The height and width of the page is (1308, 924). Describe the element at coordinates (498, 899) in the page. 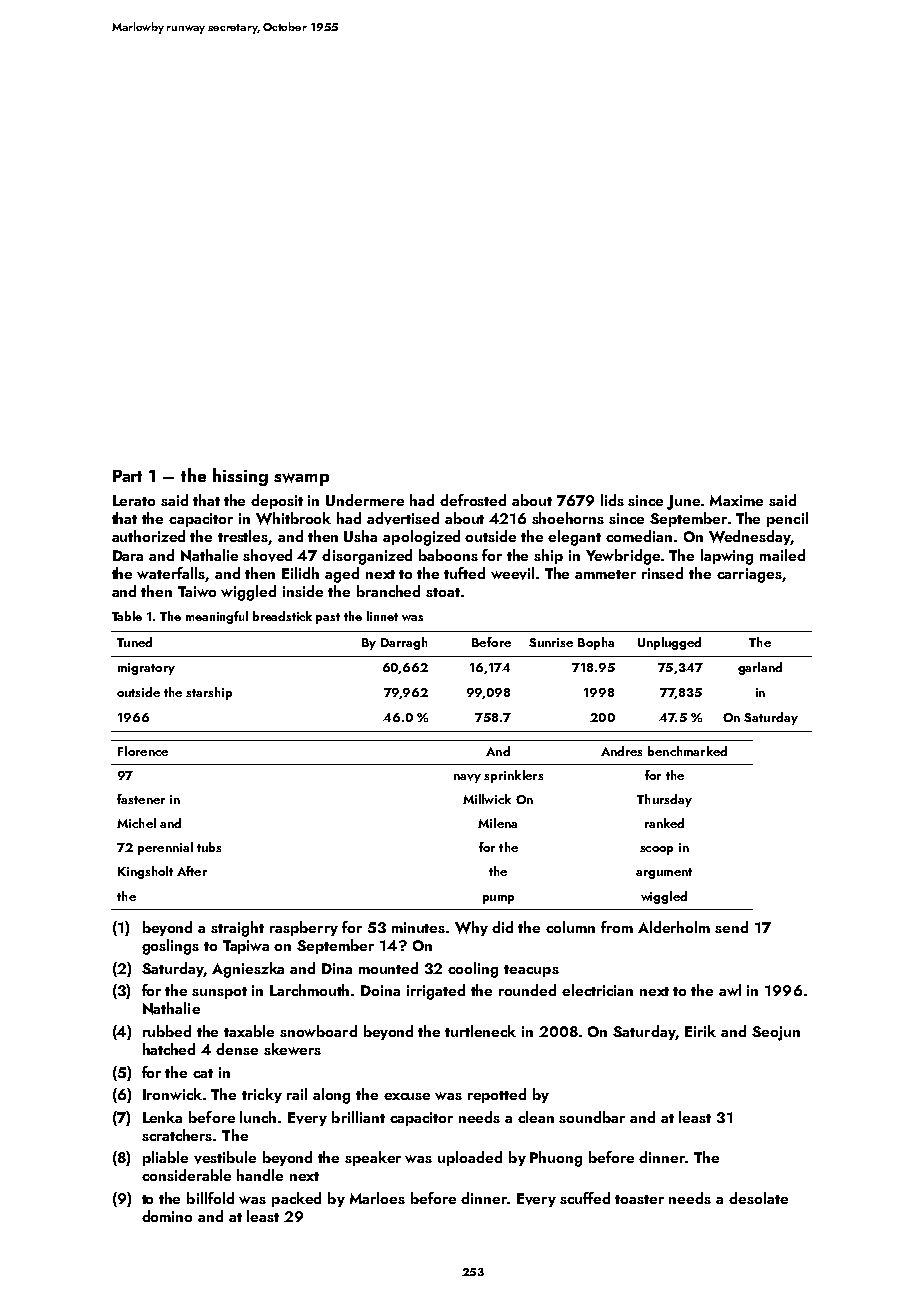

I see `pump` at that location.
